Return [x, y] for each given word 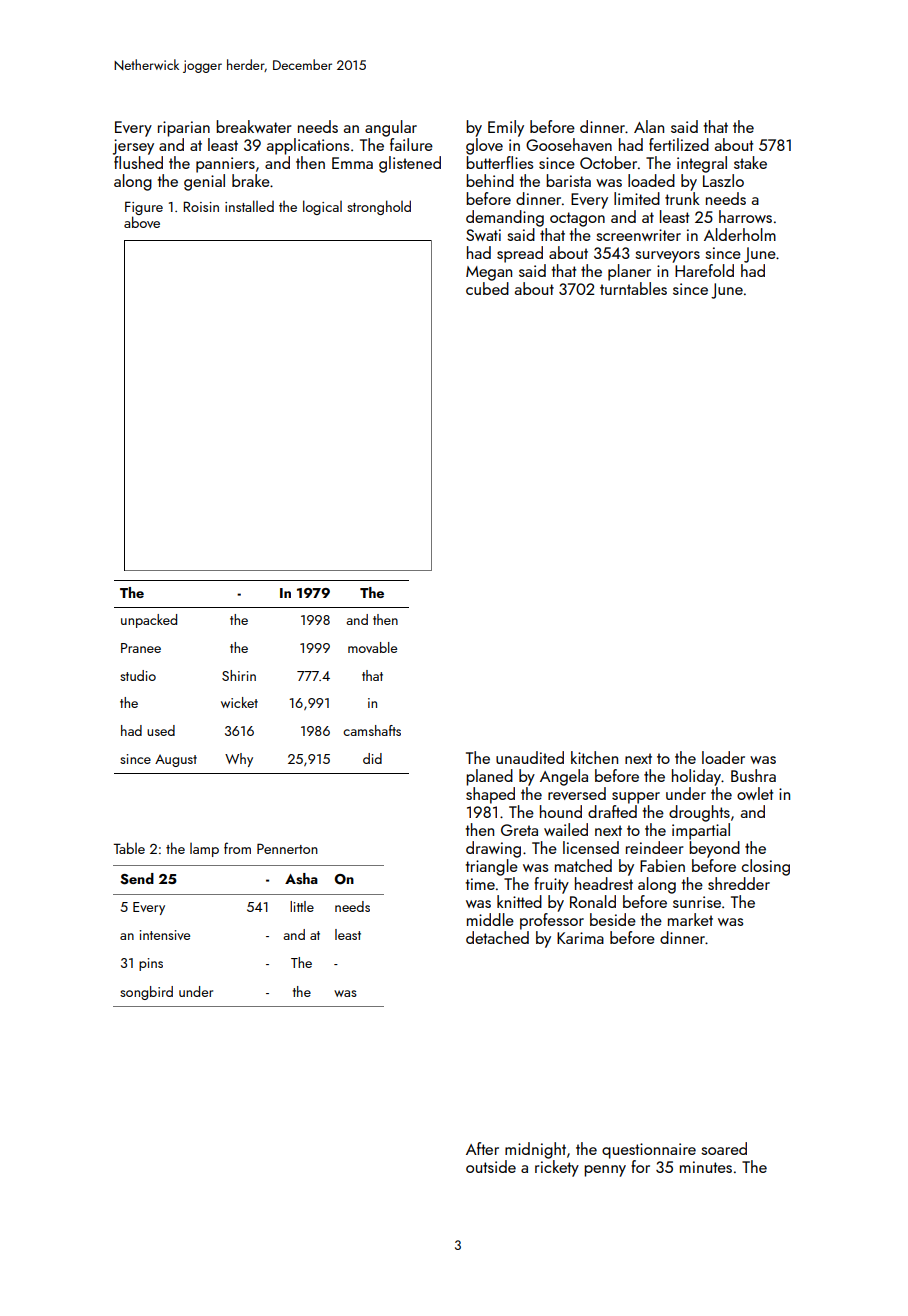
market [690, 919]
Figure [144, 208]
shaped [490, 795]
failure [411, 144]
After [482, 1148]
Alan [649, 126]
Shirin [239, 675]
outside [491, 1166]
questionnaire [649, 1151]
